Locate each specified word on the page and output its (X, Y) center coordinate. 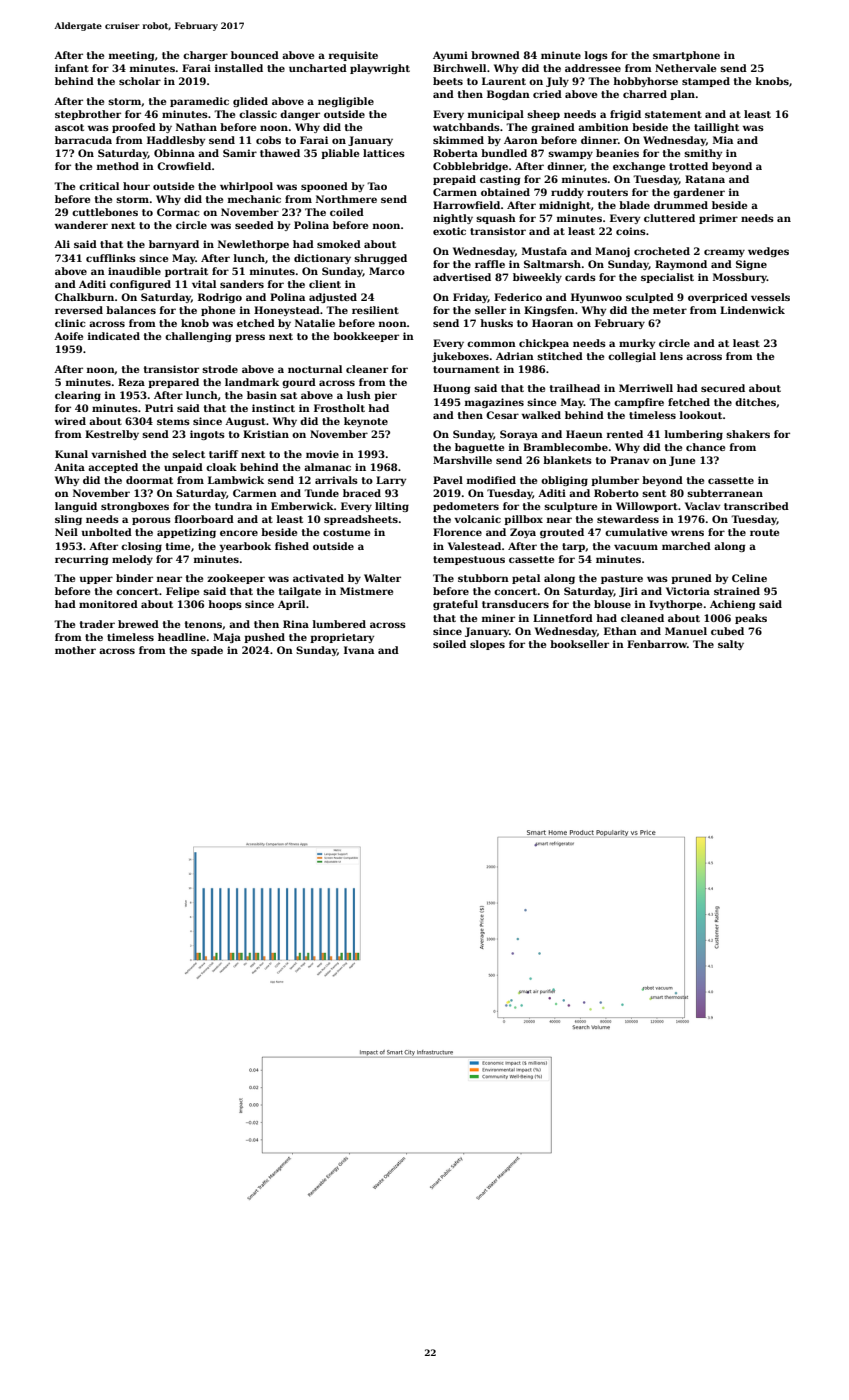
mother (75, 650)
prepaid (454, 180)
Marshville (462, 460)
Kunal (71, 454)
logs (596, 56)
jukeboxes (460, 357)
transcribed (756, 506)
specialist (667, 278)
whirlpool (246, 187)
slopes (487, 645)
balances (131, 310)
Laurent (504, 81)
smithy (703, 154)
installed (239, 68)
